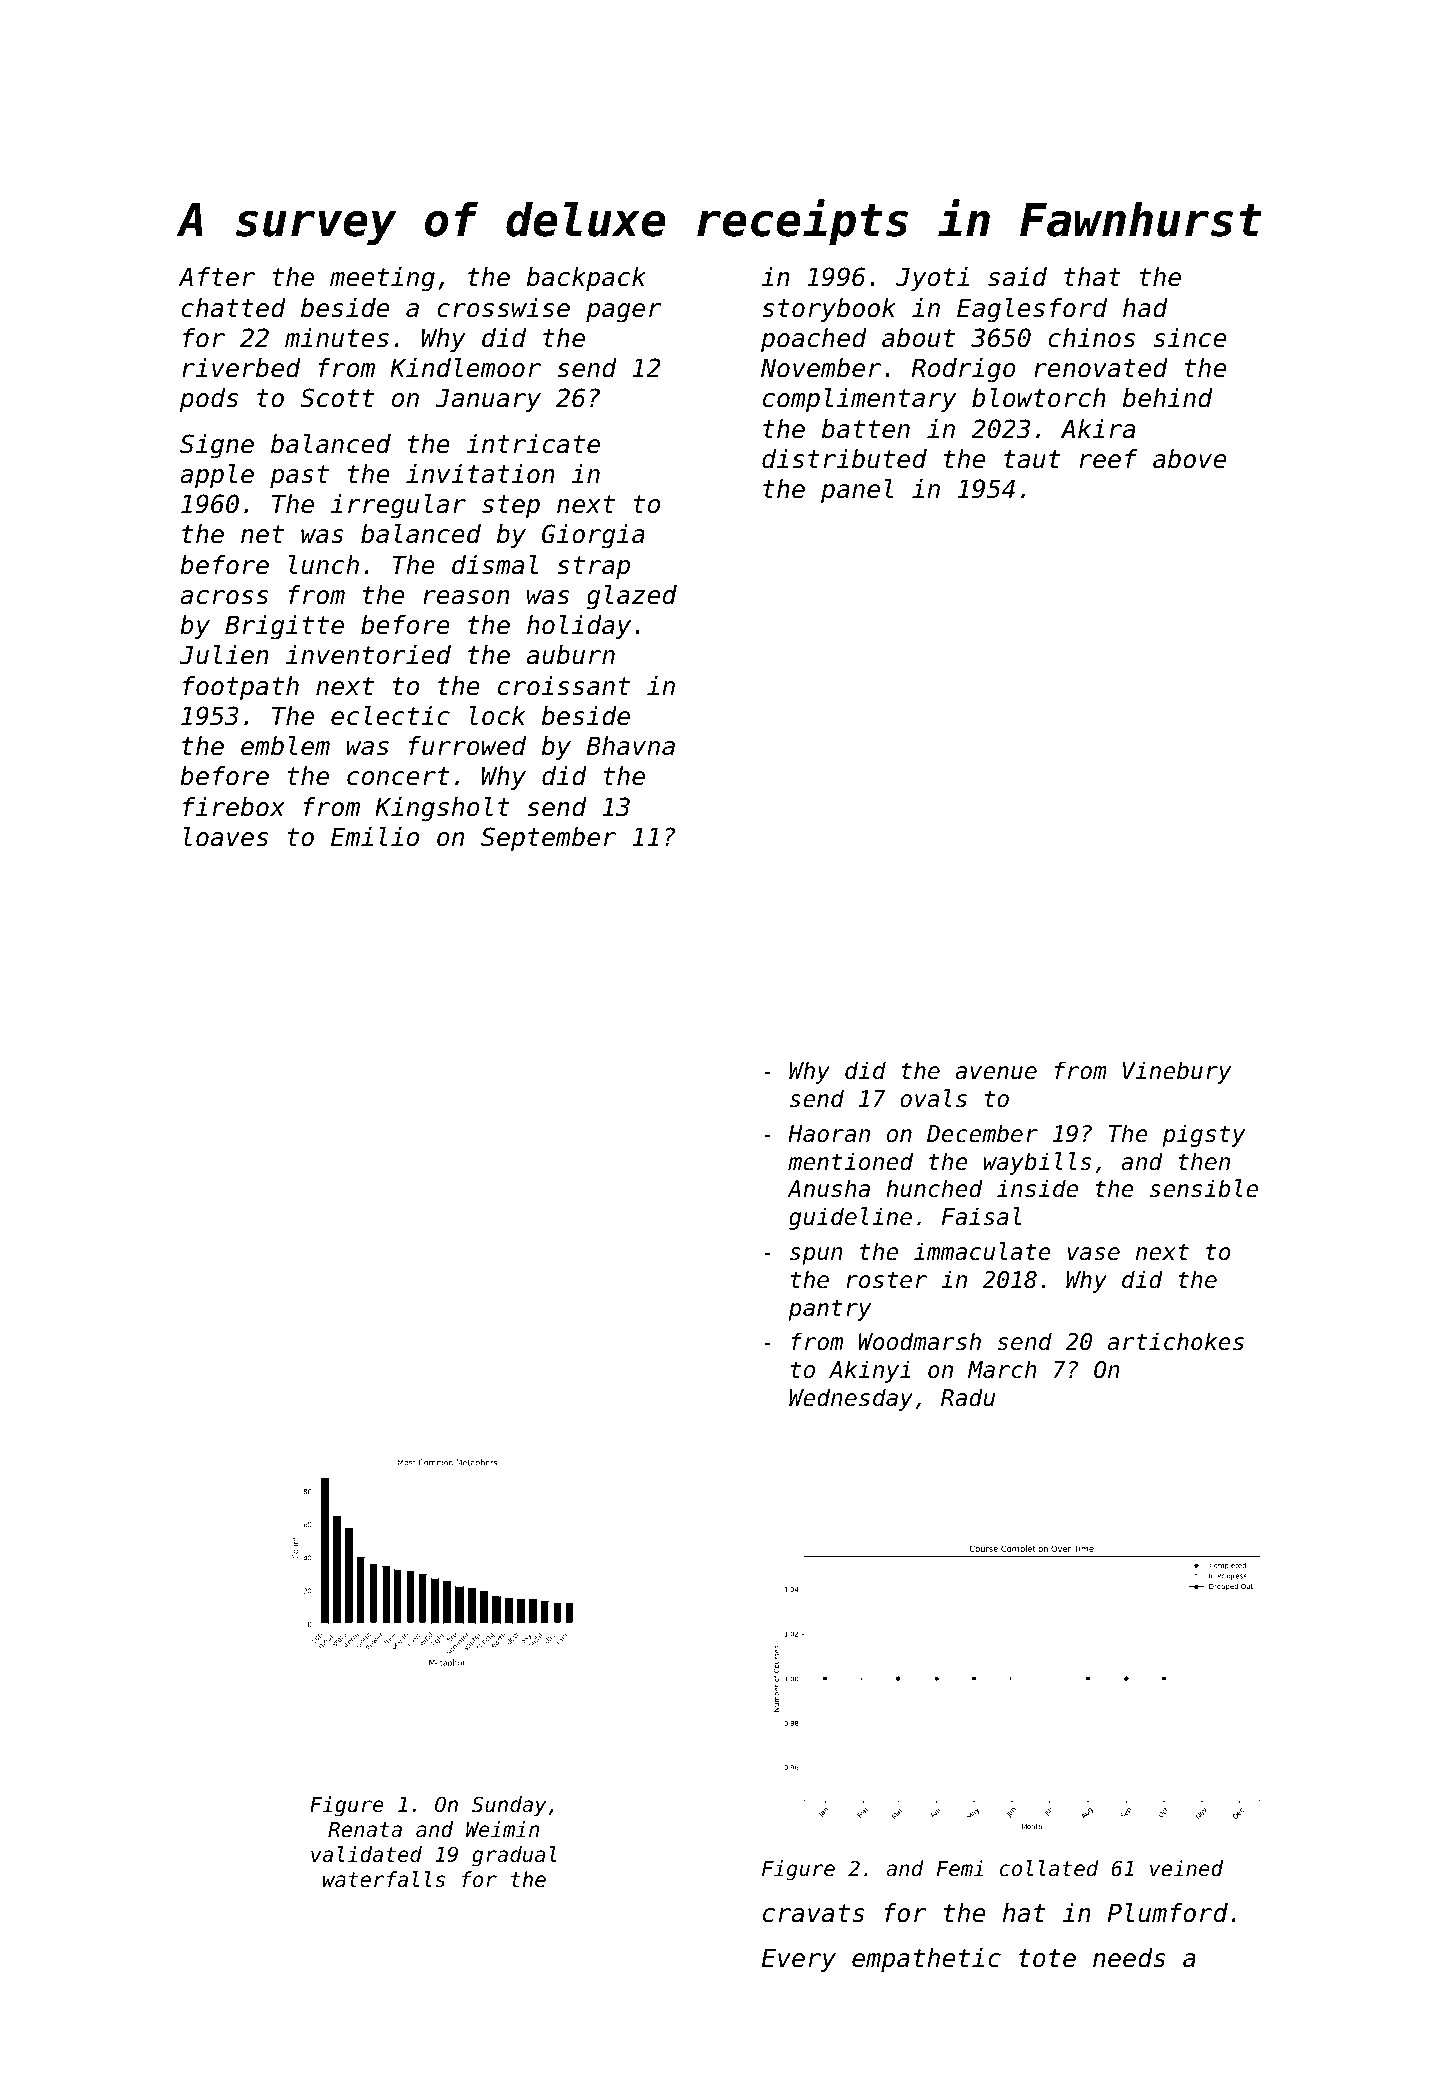 This screenshot has height=2100, width=1450. I want to click on pantry, so click(829, 1310).
